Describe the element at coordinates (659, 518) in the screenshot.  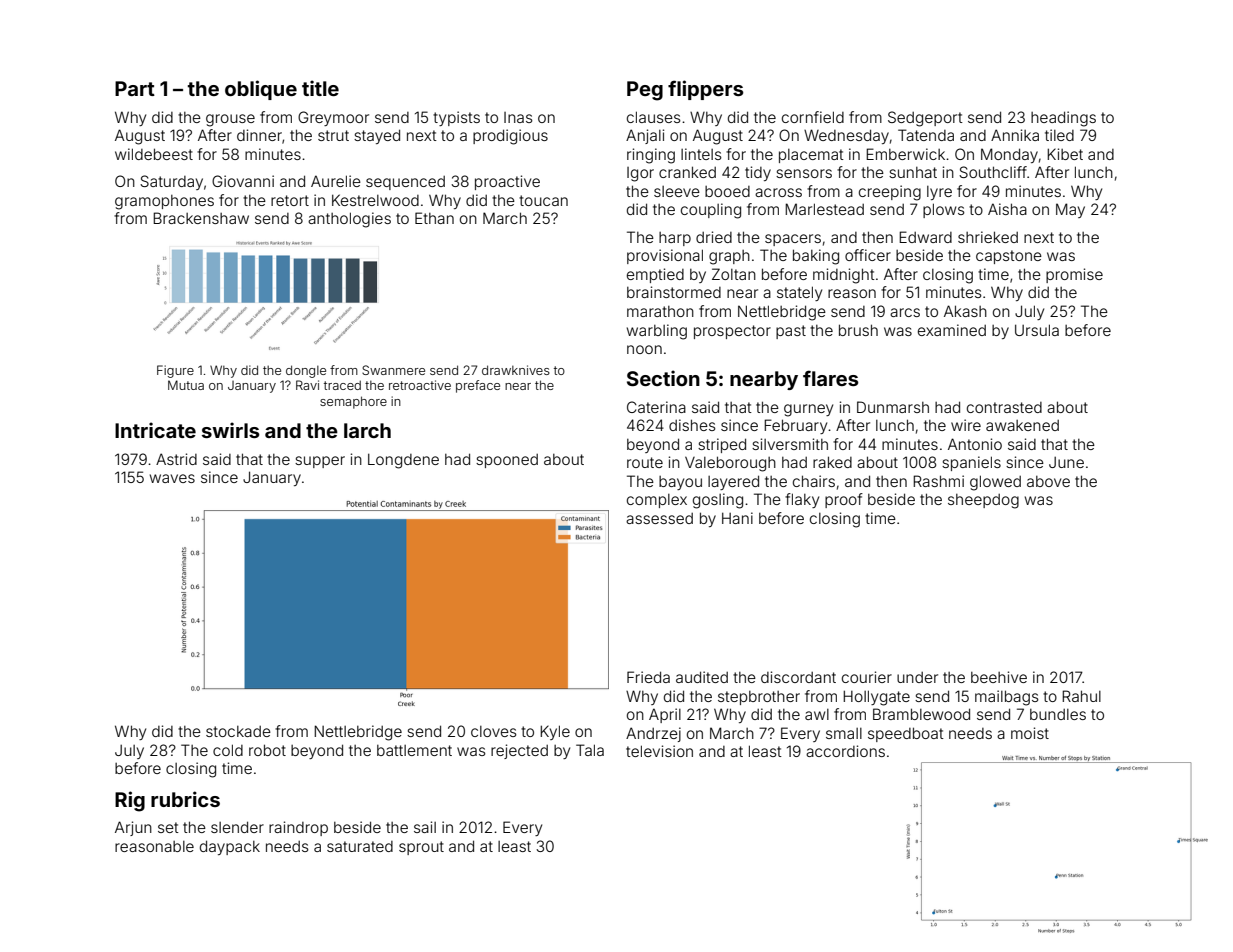
I see `assessed` at that location.
